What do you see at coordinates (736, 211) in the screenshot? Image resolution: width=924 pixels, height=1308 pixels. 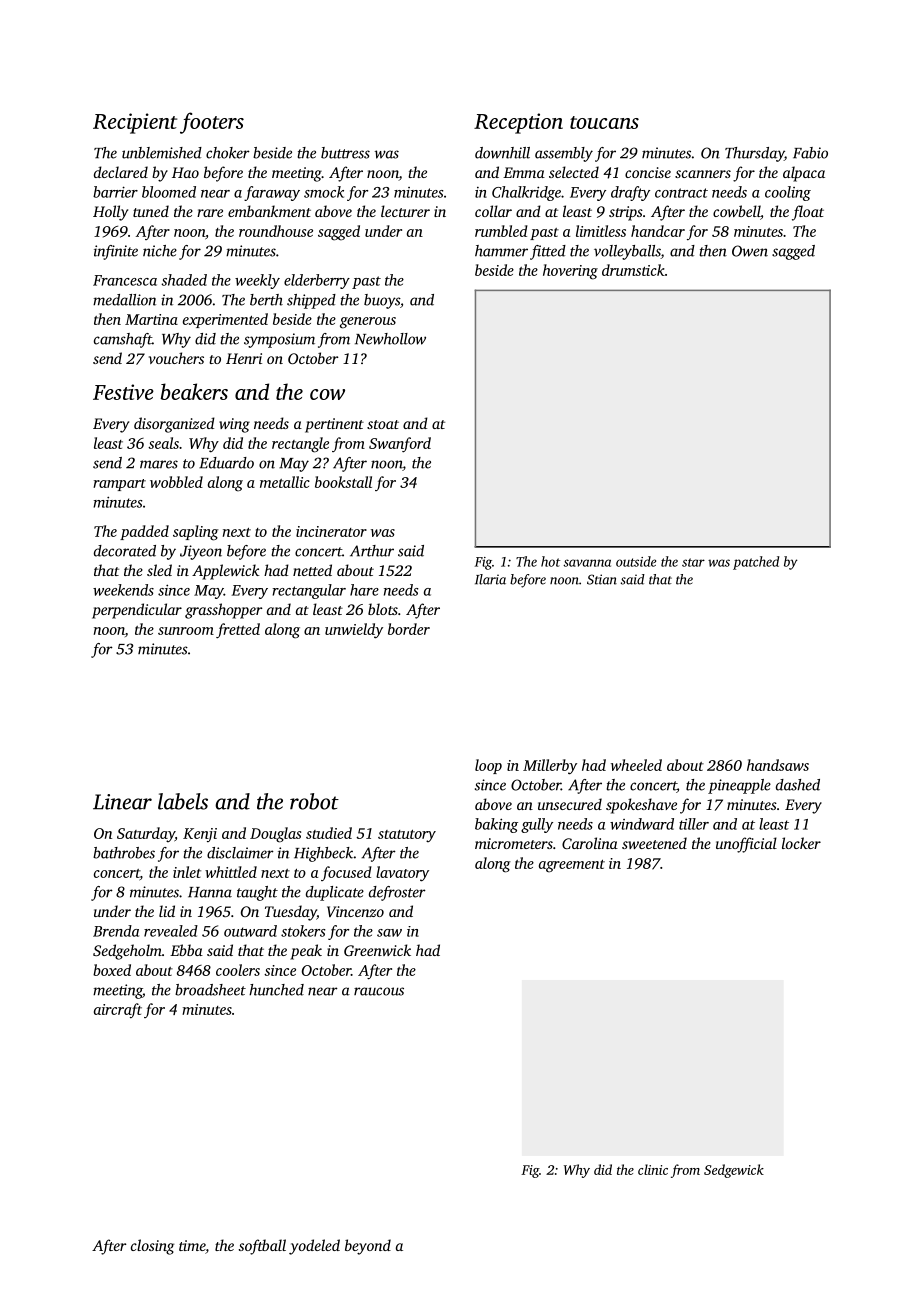 I see `cowbell` at bounding box center [736, 211].
